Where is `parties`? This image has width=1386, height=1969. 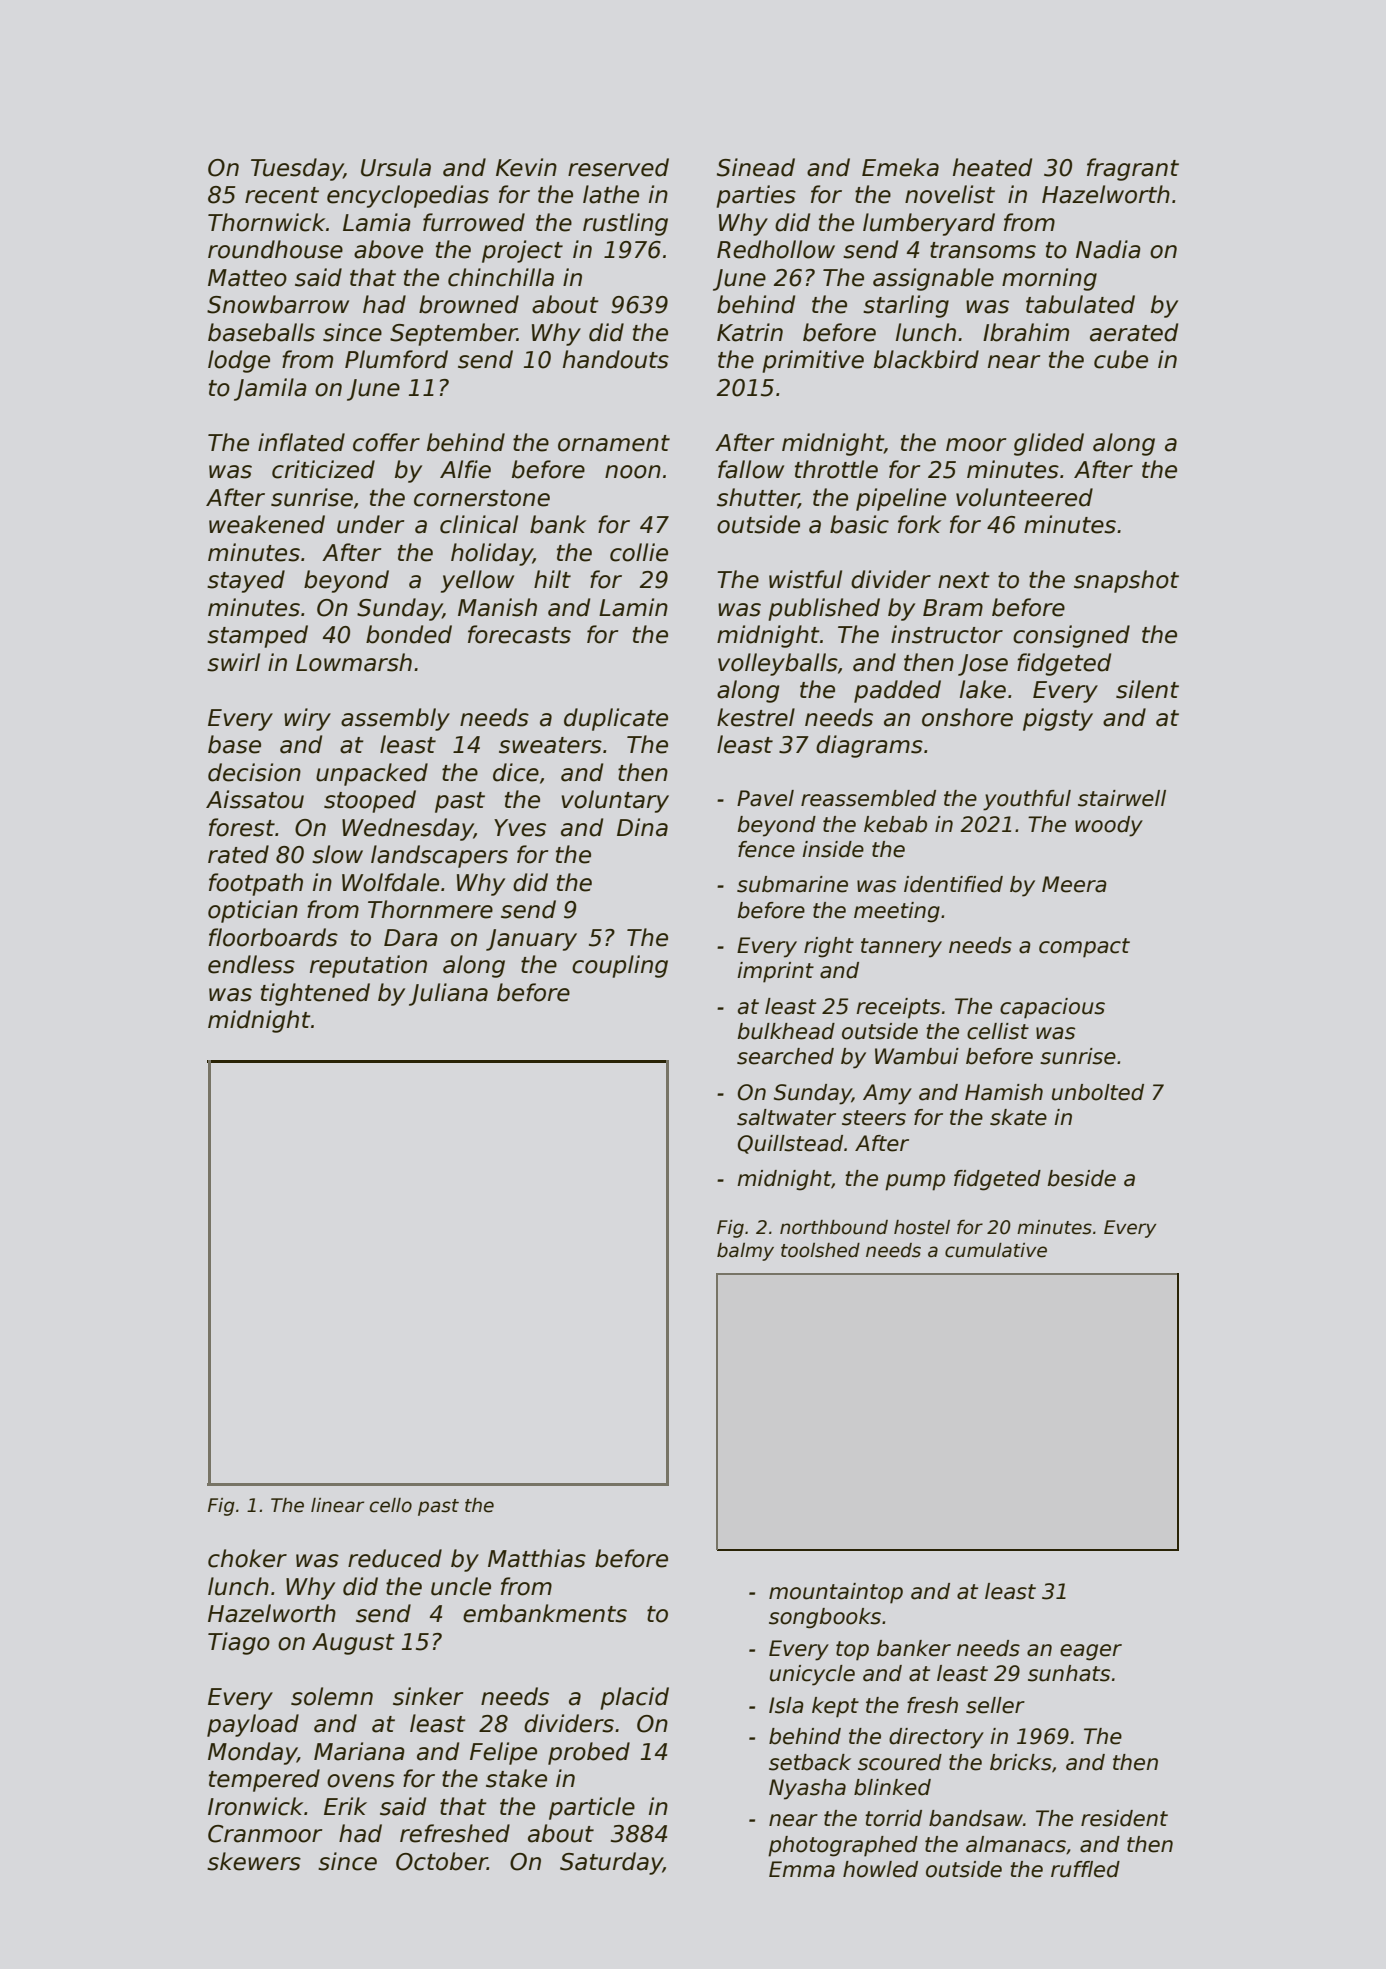 parties is located at coordinates (756, 196).
